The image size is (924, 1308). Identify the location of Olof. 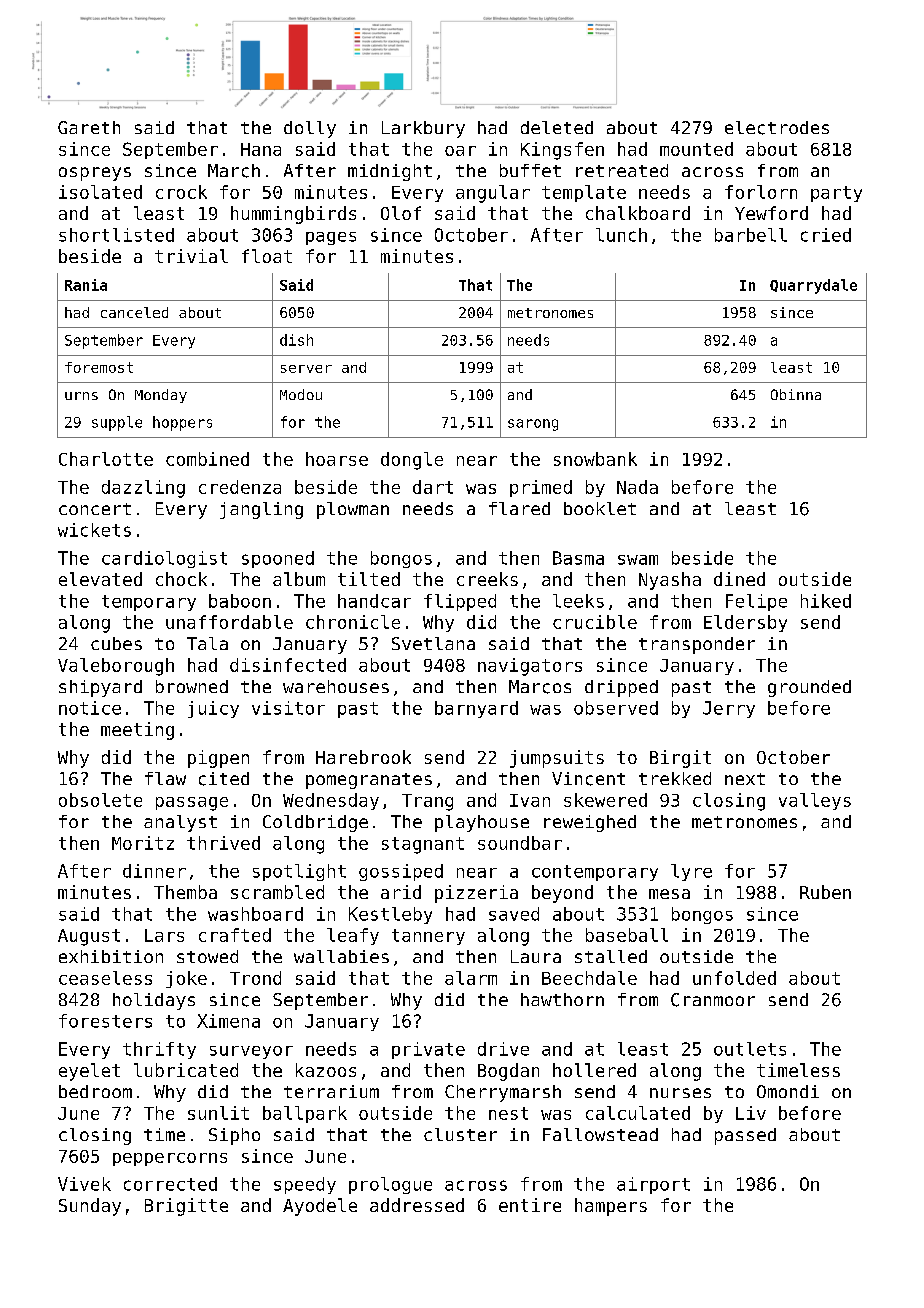
(401, 213).
